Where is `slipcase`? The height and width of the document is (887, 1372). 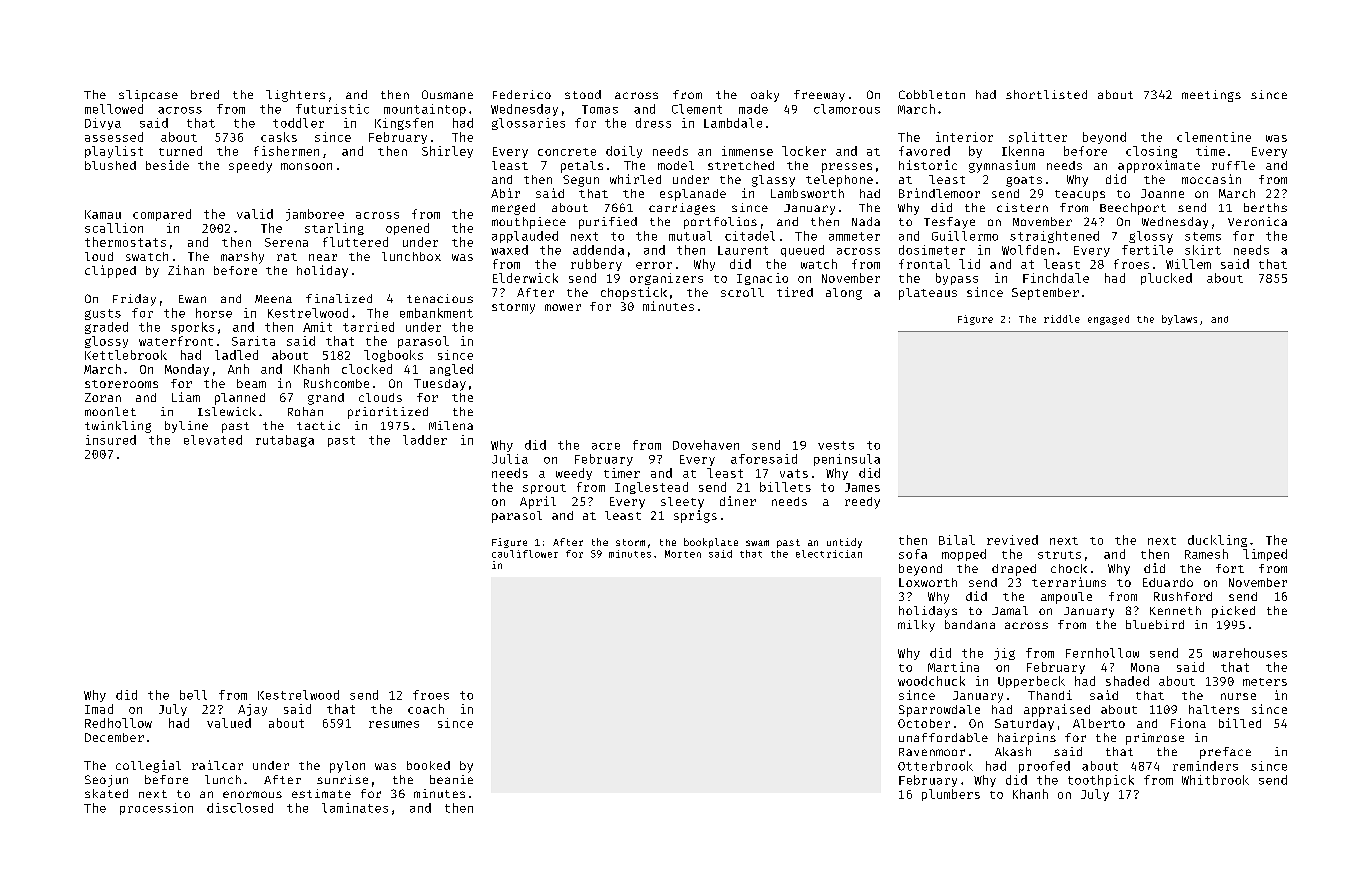
slipcase is located at coordinates (148, 96).
